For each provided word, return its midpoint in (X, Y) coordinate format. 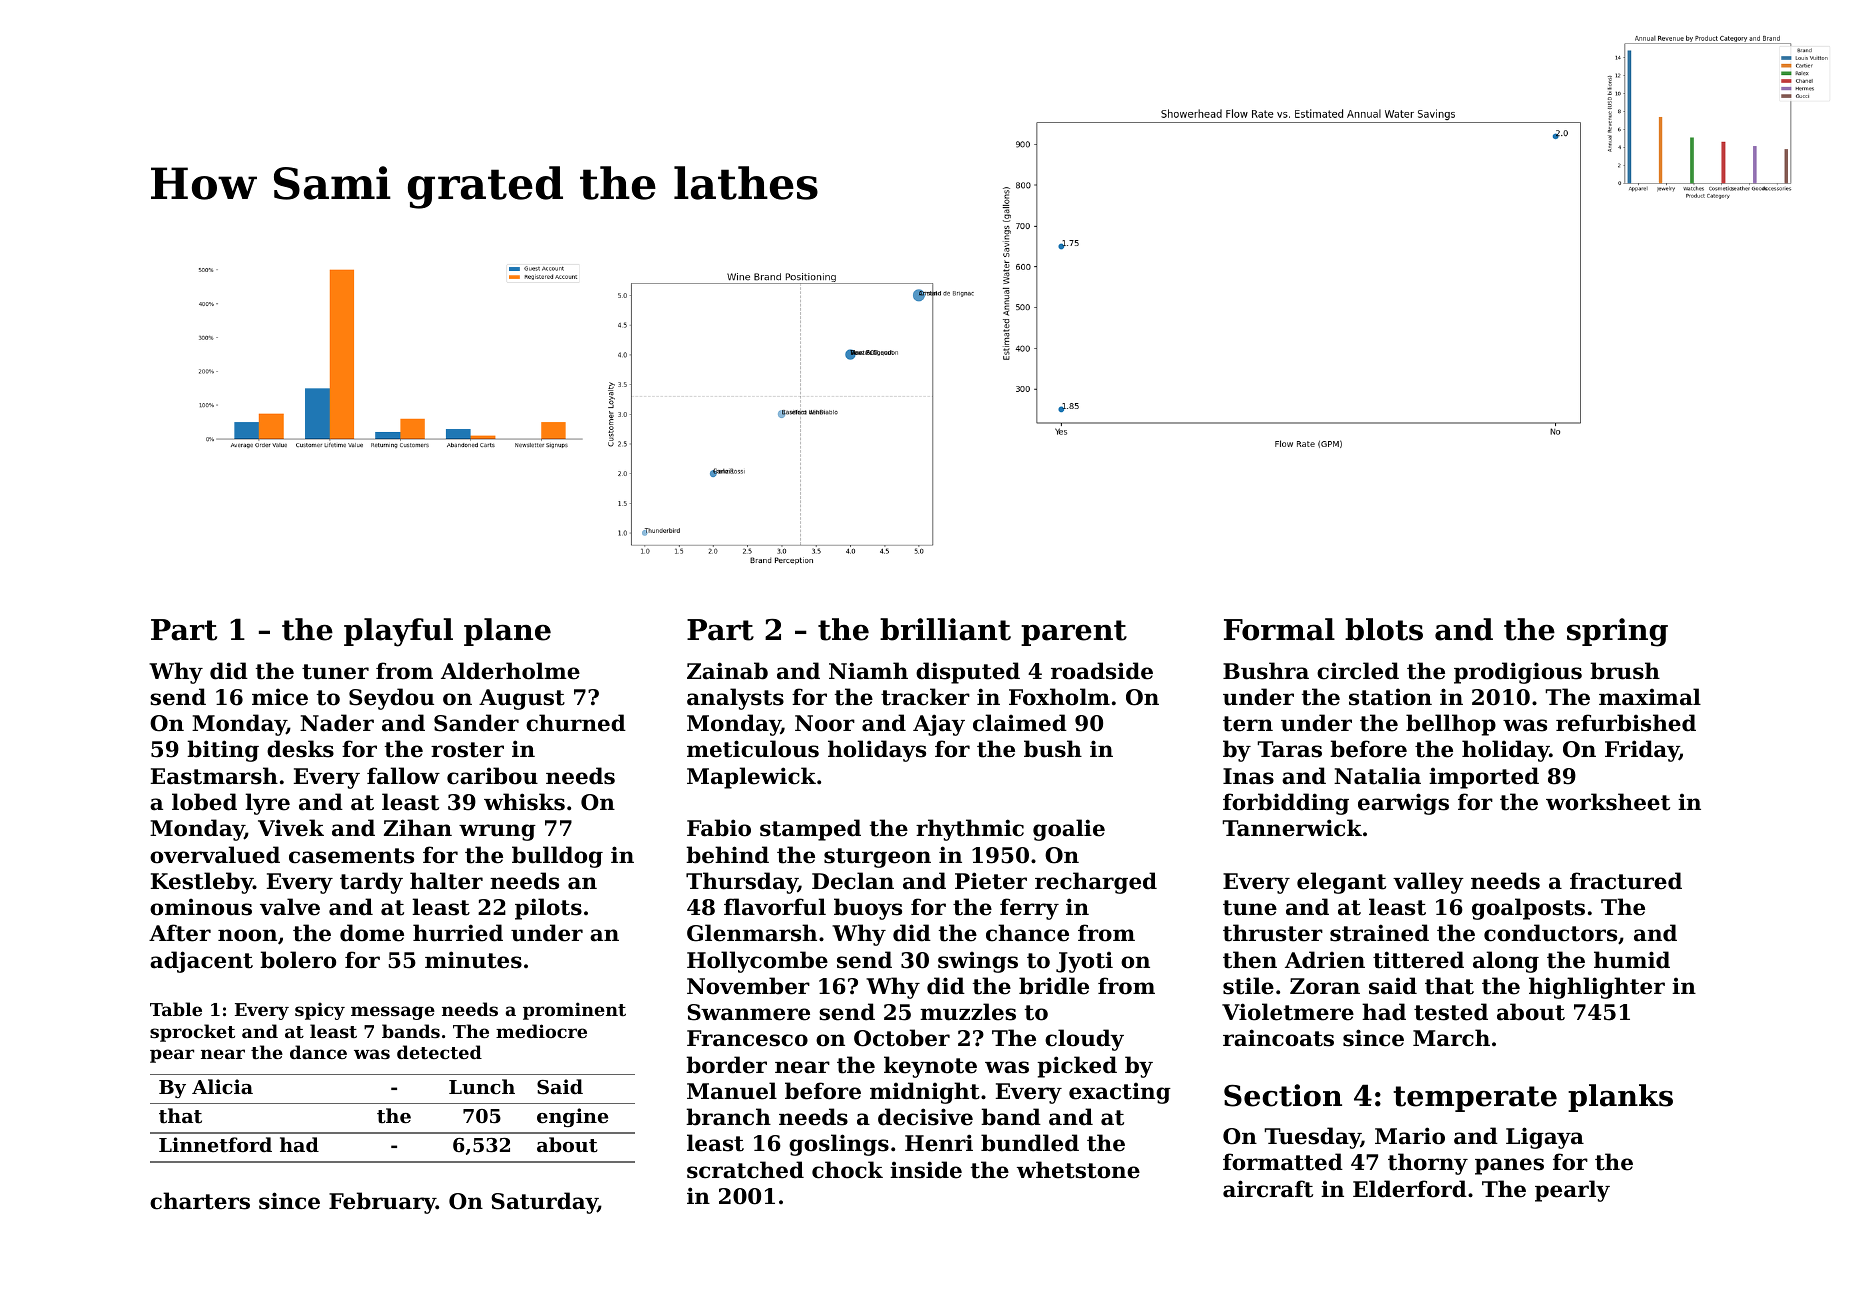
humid (1632, 960)
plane (507, 632)
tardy (371, 883)
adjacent (201, 962)
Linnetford (215, 1145)
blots (1384, 629)
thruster (1273, 933)
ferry (1029, 909)
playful (398, 632)
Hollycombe (757, 962)
